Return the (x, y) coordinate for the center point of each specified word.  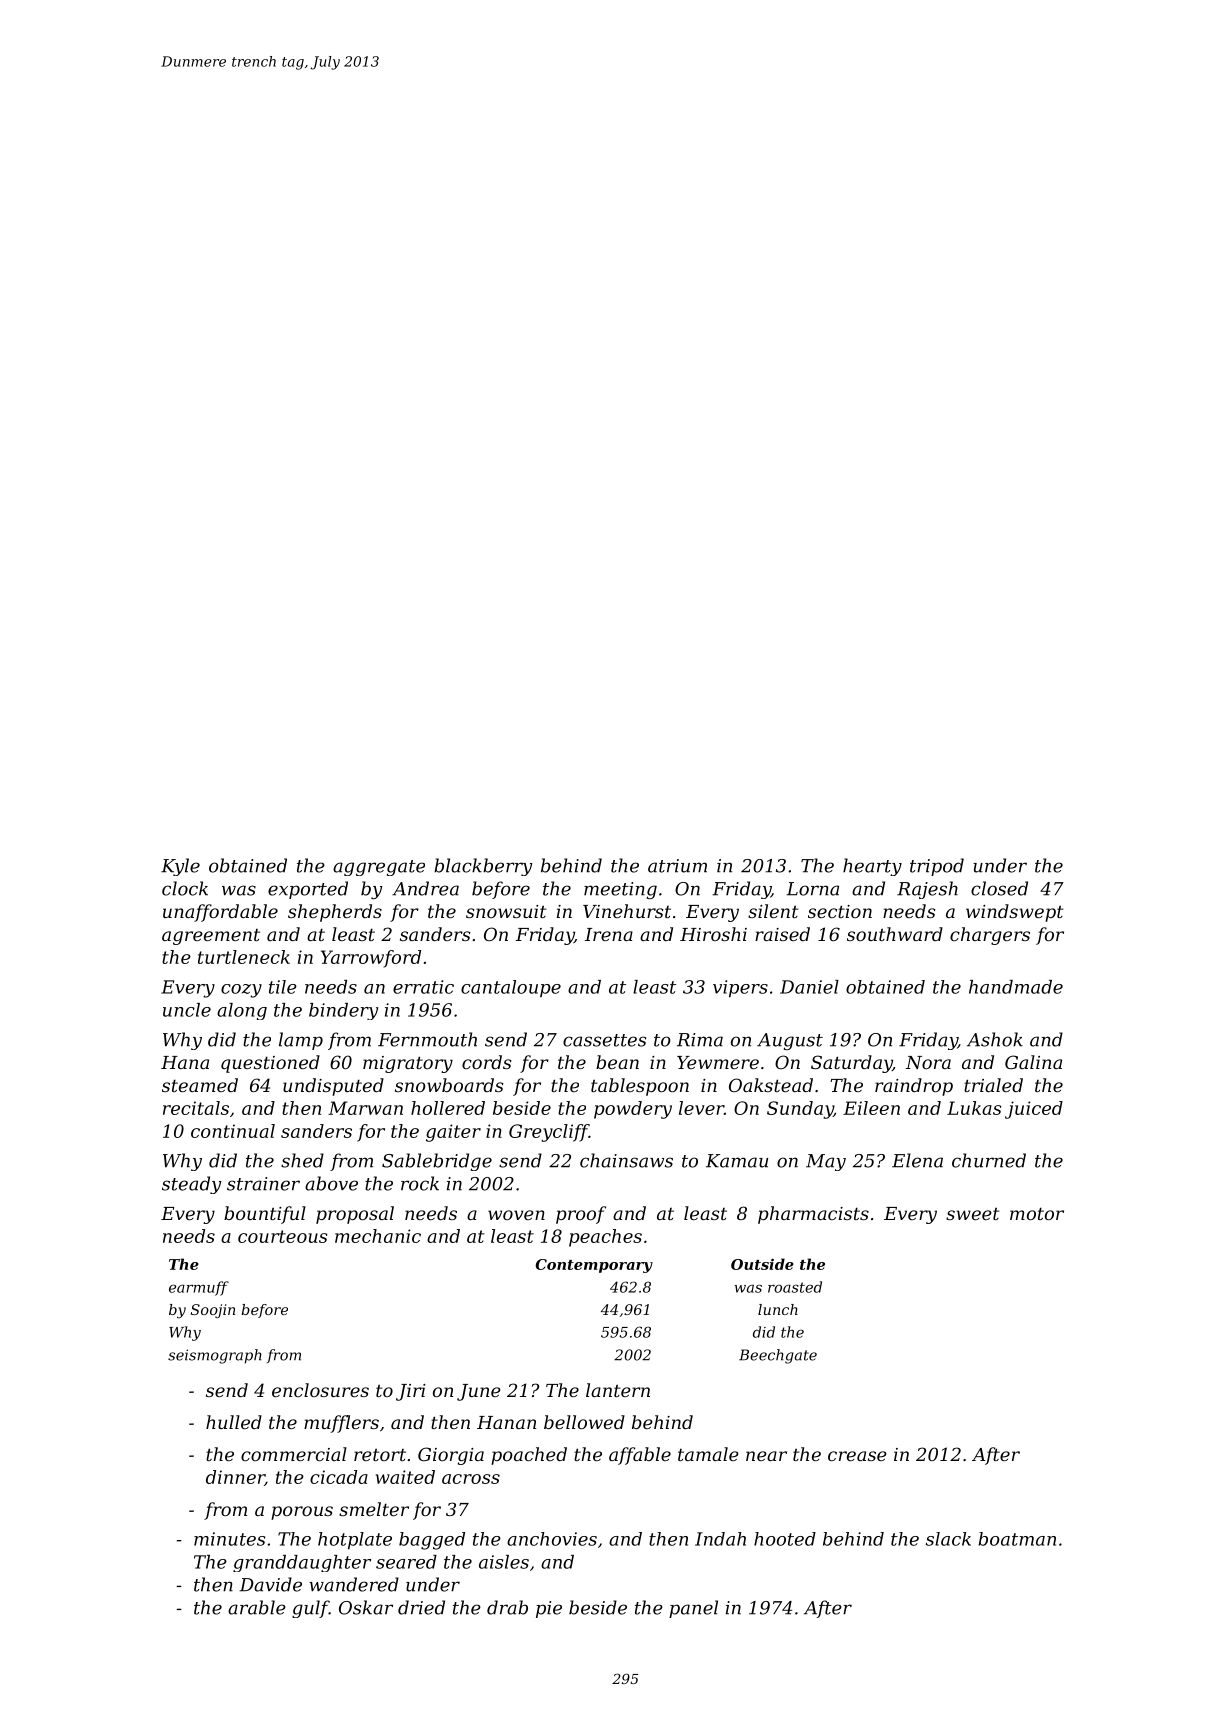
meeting (620, 890)
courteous (283, 1236)
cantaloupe (511, 988)
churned (989, 1160)
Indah (720, 1539)
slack (948, 1539)
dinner (235, 1478)
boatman (1017, 1539)
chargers (990, 936)
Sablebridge (437, 1162)
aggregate (379, 868)
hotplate (355, 1541)
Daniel (809, 987)
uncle (187, 1010)
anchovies (552, 1539)
